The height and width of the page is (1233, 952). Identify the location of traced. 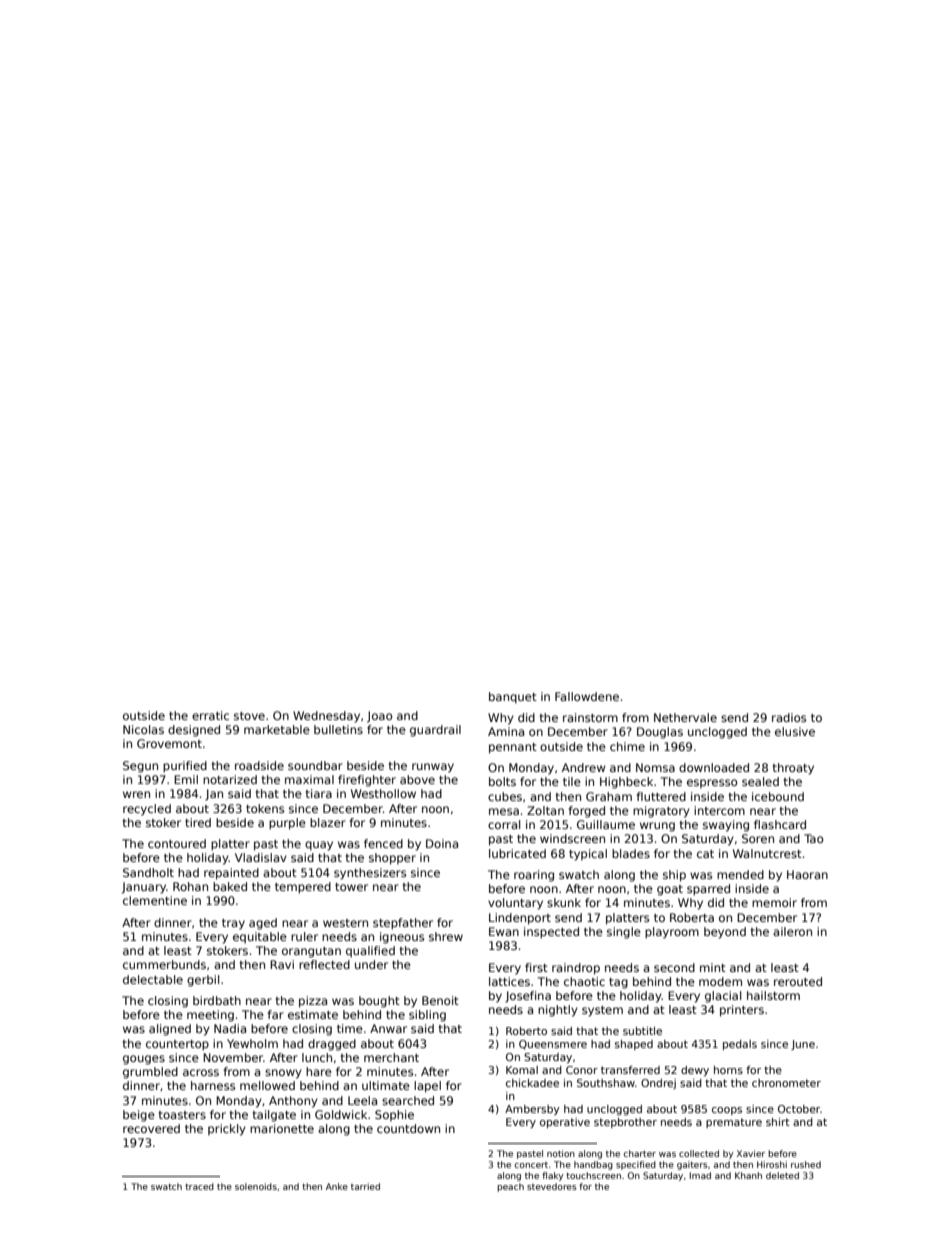
(199, 1186).
